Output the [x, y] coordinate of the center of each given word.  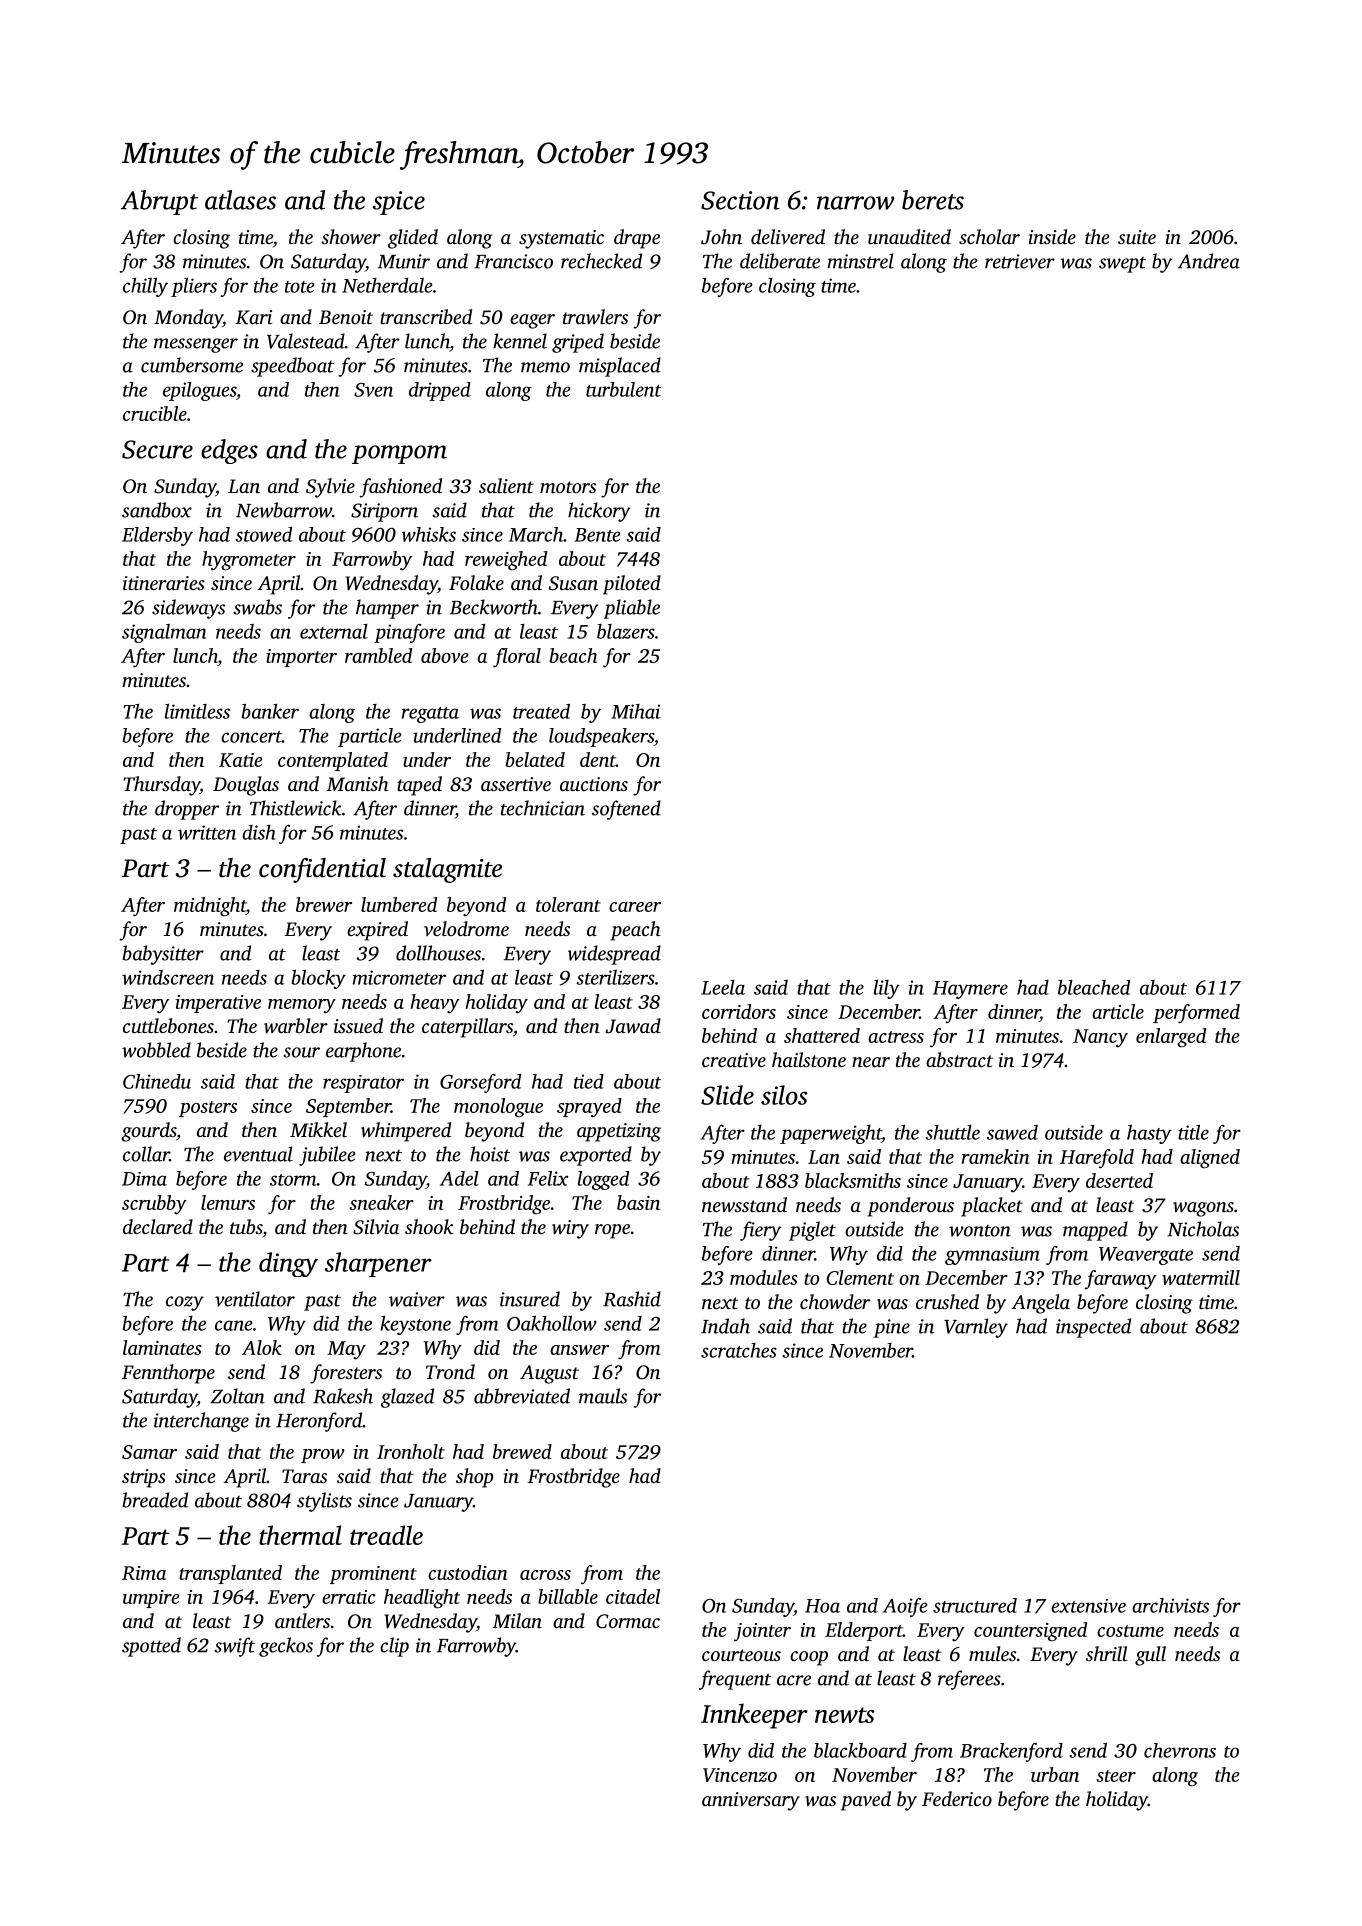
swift [234, 1647]
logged [603, 1180]
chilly [145, 287]
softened [626, 810]
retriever [1020, 261]
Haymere [970, 990]
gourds [148, 1132]
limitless [197, 711]
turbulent [623, 389]
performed [1196, 1014]
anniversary [751, 1801]
